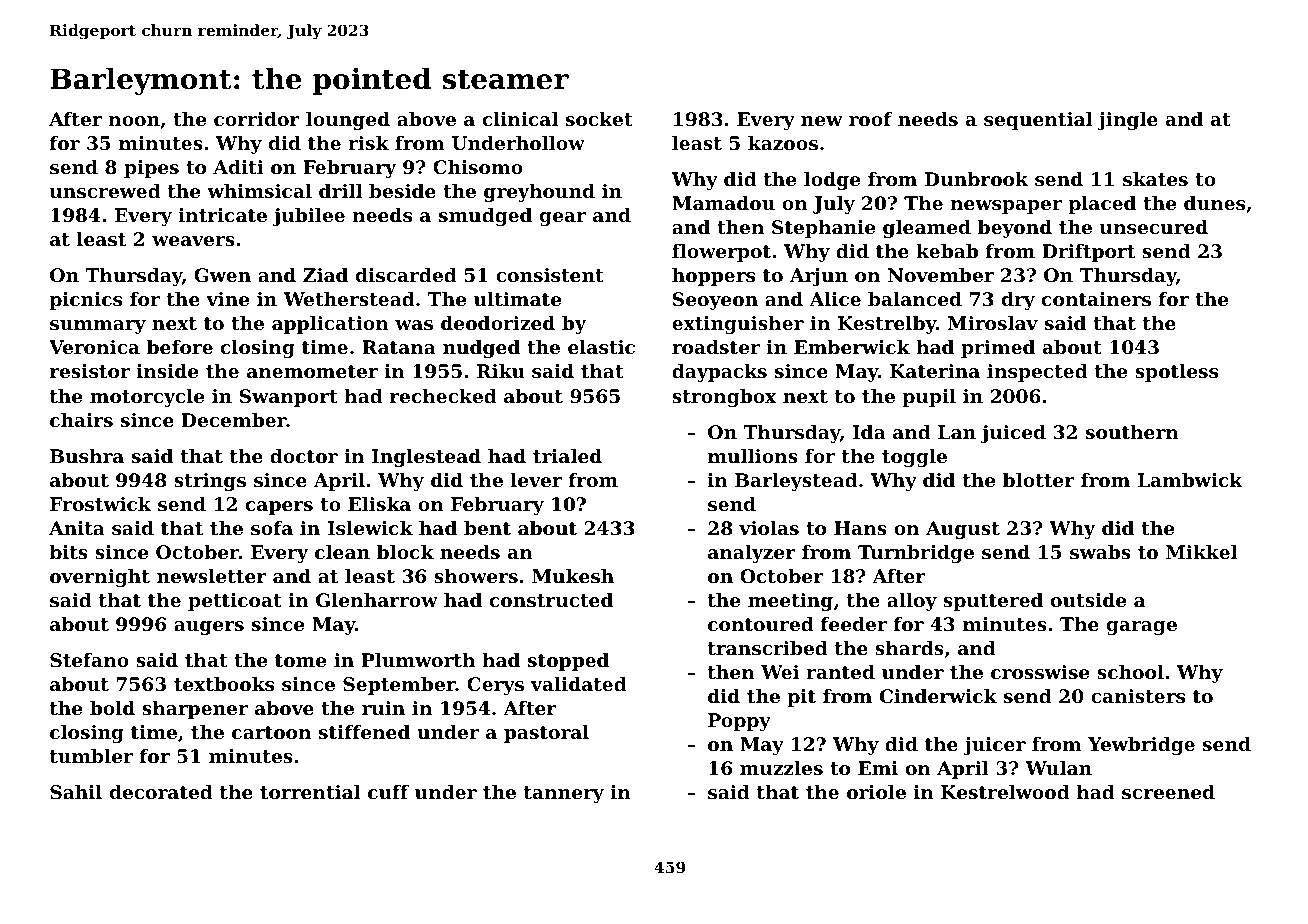  What do you see at coordinates (1127, 121) in the document?
I see `jingle` at bounding box center [1127, 121].
